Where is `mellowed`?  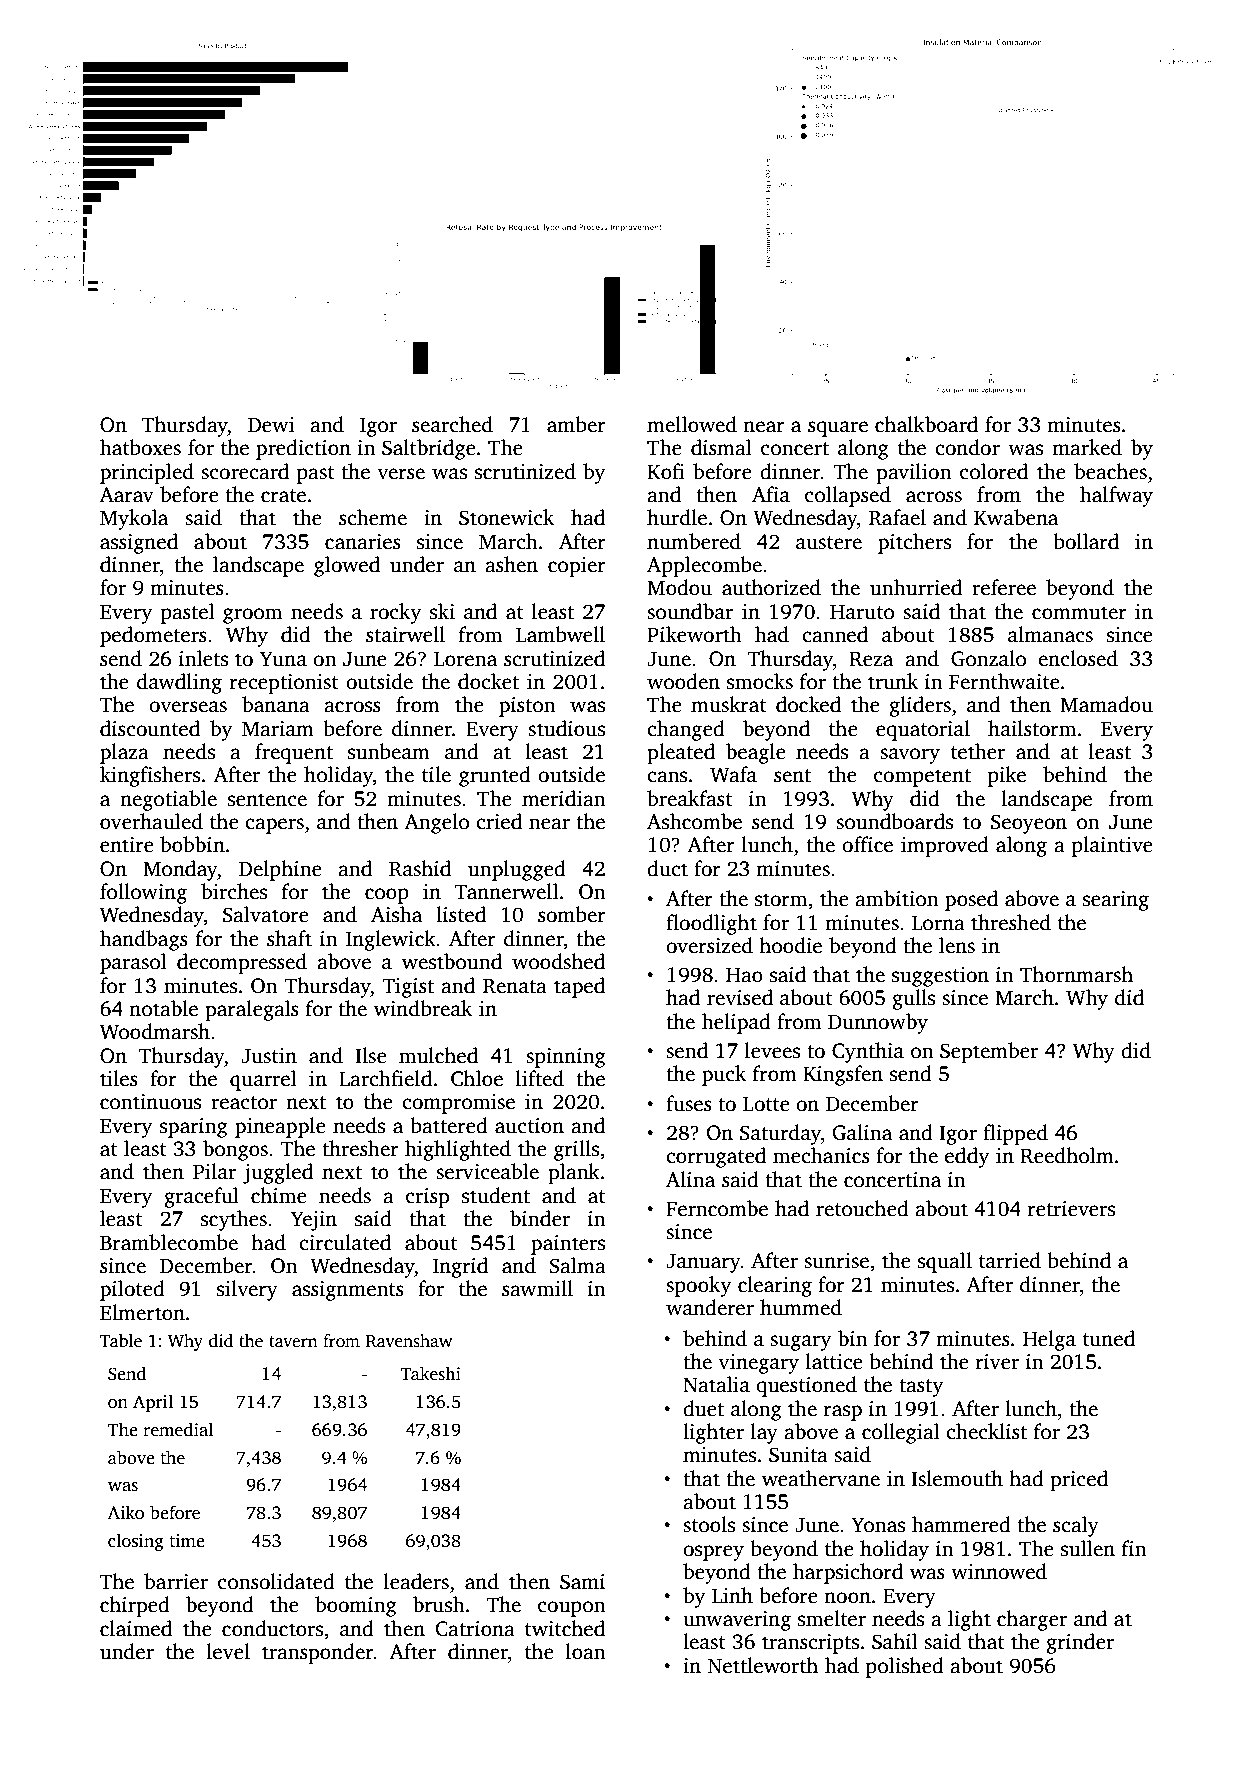 mellowed is located at coordinates (692, 424).
